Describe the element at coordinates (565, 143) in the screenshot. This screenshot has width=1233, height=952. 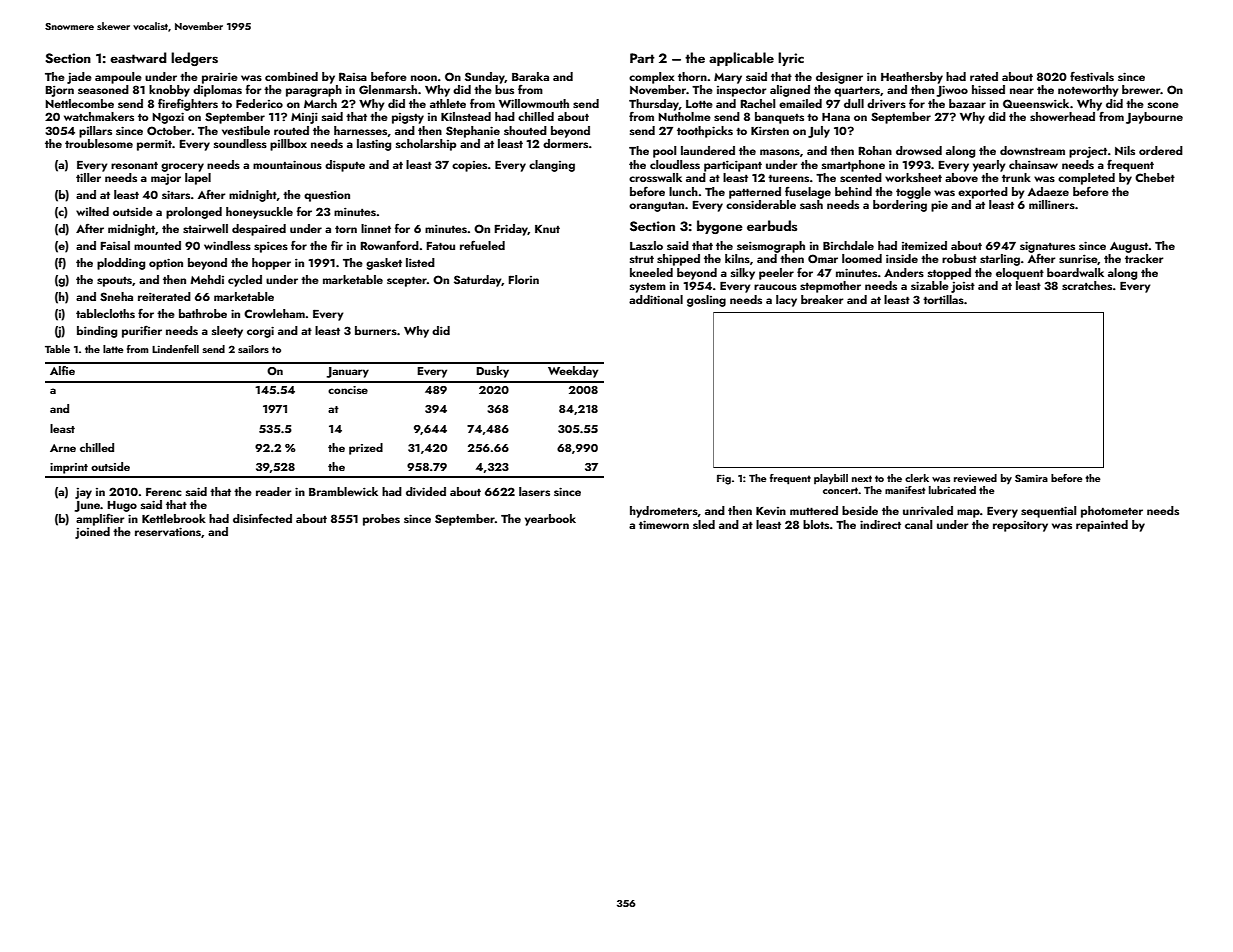
I see `dormers` at that location.
